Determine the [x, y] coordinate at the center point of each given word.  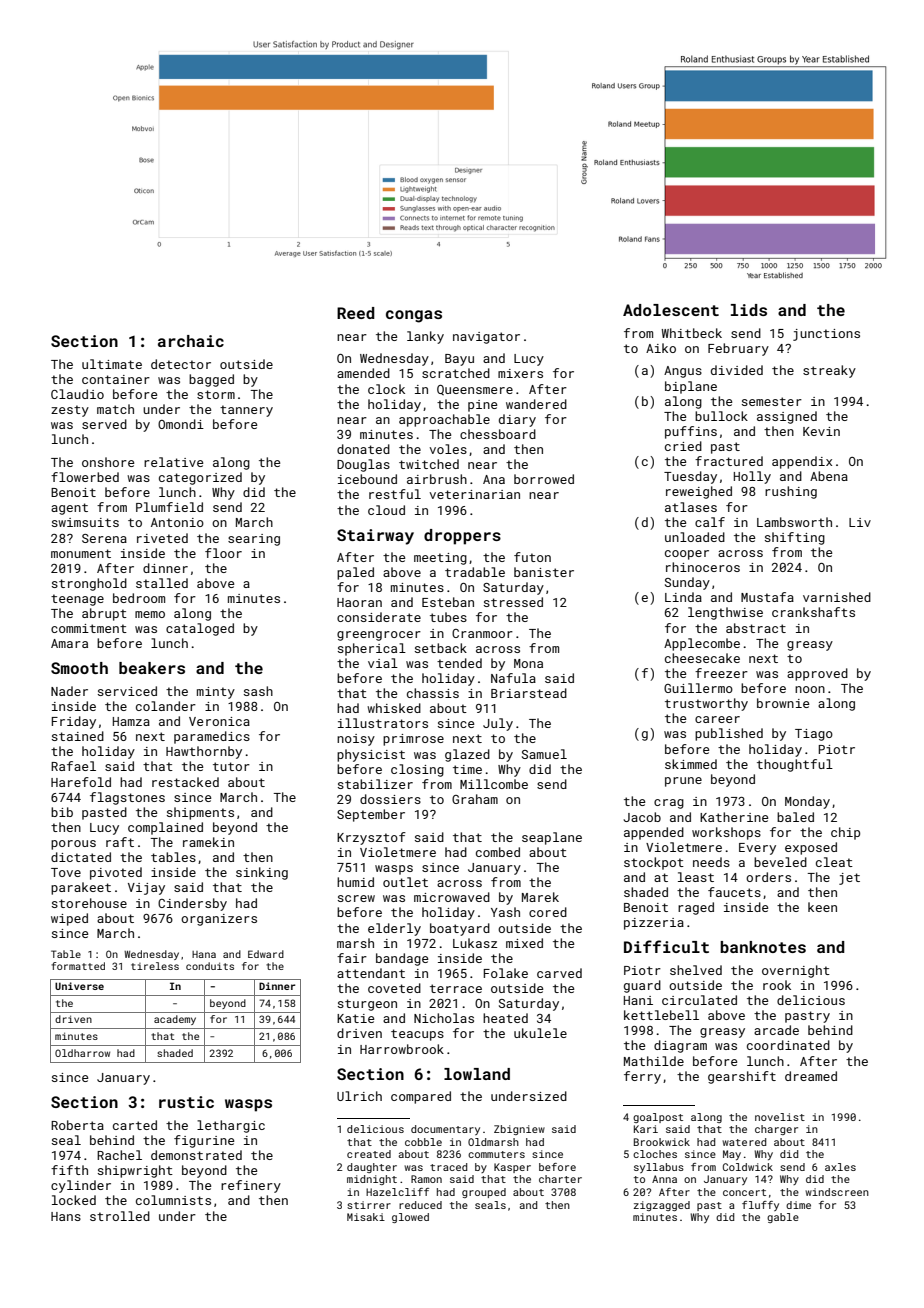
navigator [486, 338]
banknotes [763, 947]
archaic [191, 341]
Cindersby [192, 904]
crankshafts [813, 612]
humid [355, 882]
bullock [721, 416]
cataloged [200, 629]
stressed [513, 602]
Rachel [119, 1155]
